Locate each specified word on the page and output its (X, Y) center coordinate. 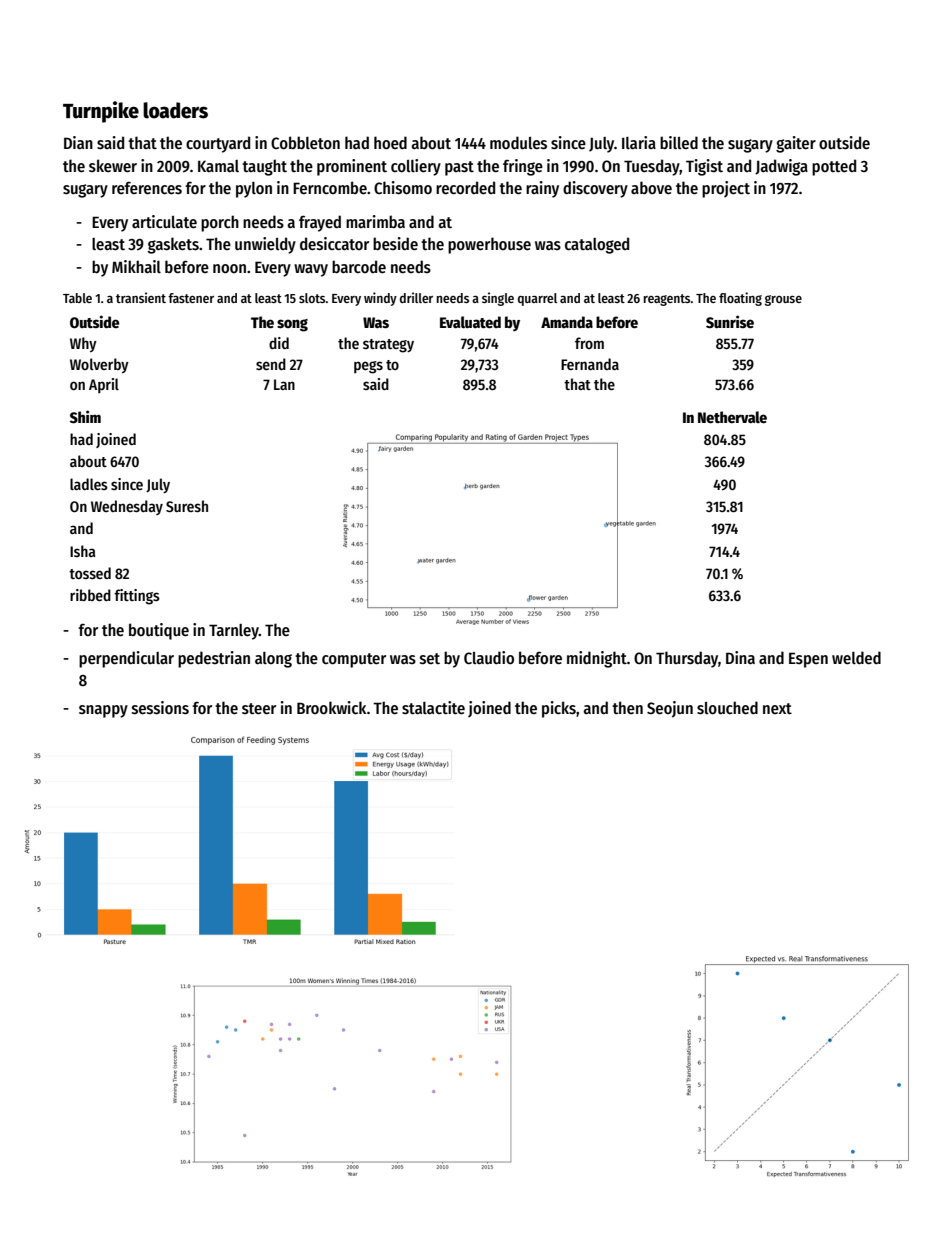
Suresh (187, 506)
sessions (160, 708)
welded (856, 657)
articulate (164, 221)
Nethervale (732, 417)
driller (416, 297)
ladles (89, 484)
